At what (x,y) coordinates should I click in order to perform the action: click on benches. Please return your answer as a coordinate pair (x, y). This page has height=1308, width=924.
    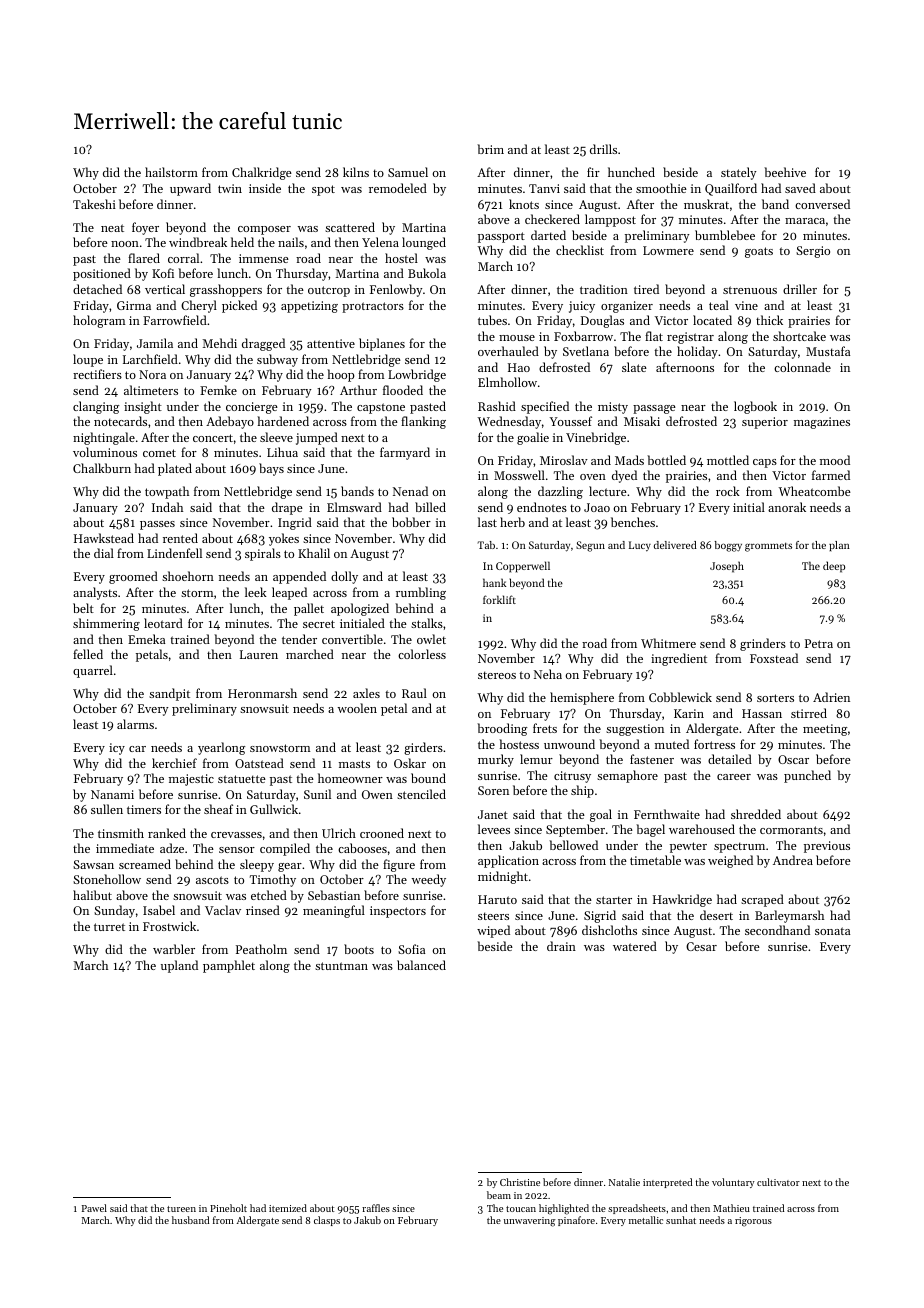
    Looking at the image, I should click on (633, 522).
